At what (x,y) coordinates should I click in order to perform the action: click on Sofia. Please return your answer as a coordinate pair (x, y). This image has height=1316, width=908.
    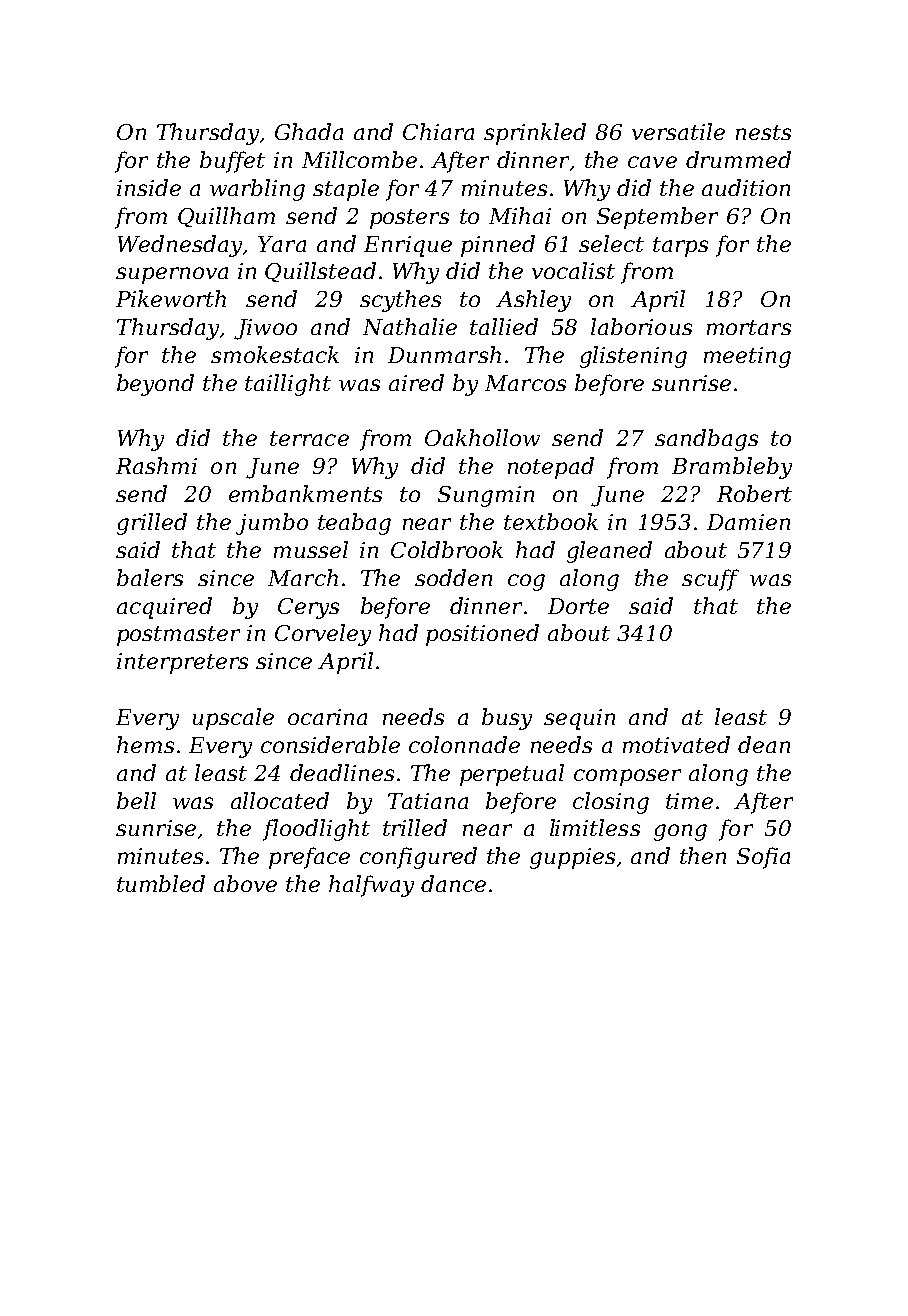
    Looking at the image, I should click on (763, 858).
